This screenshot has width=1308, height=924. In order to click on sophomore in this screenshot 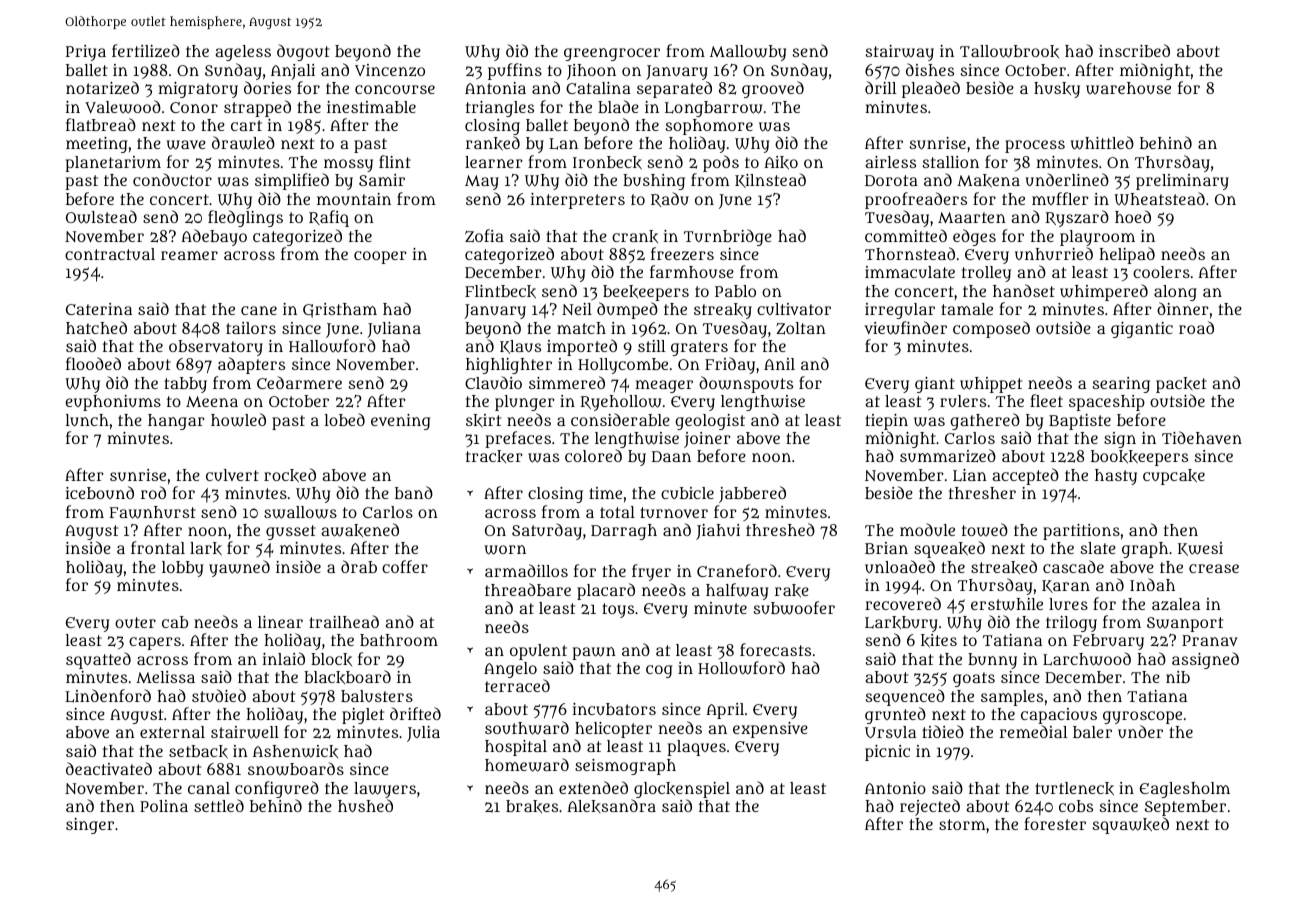, I will do `click(709, 127)`.
